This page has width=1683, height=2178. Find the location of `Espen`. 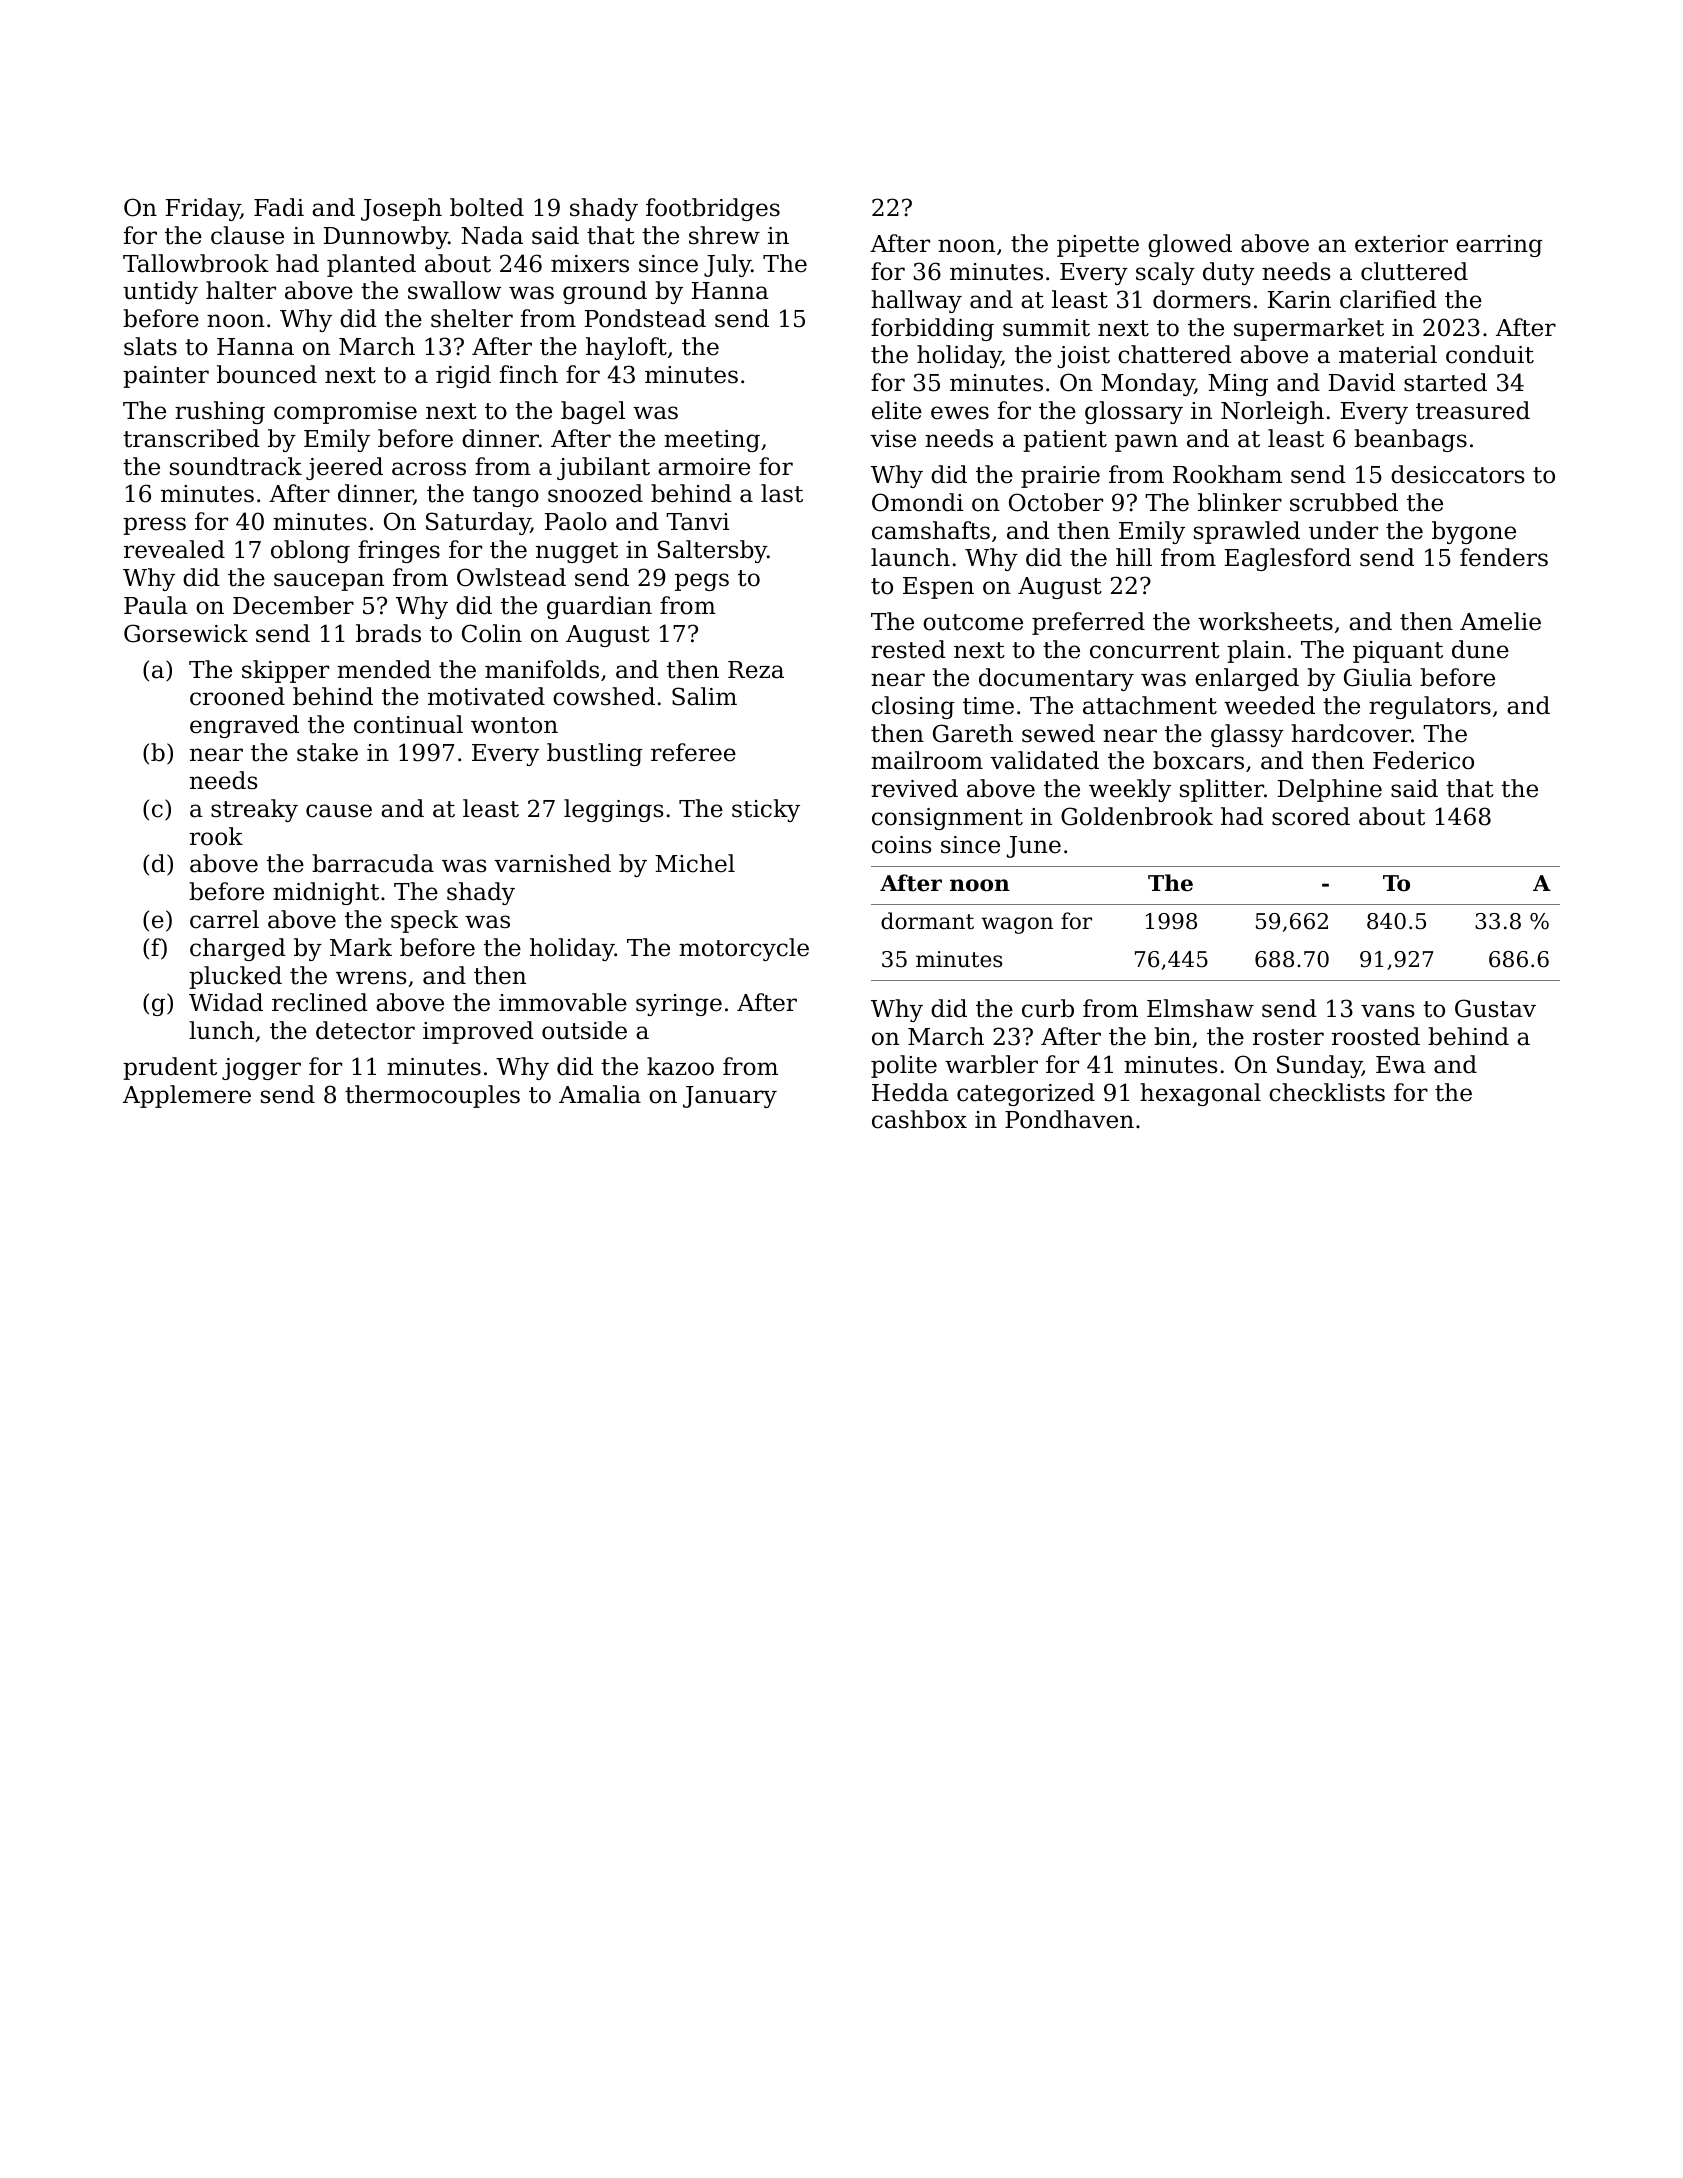

Espen is located at coordinates (938, 588).
